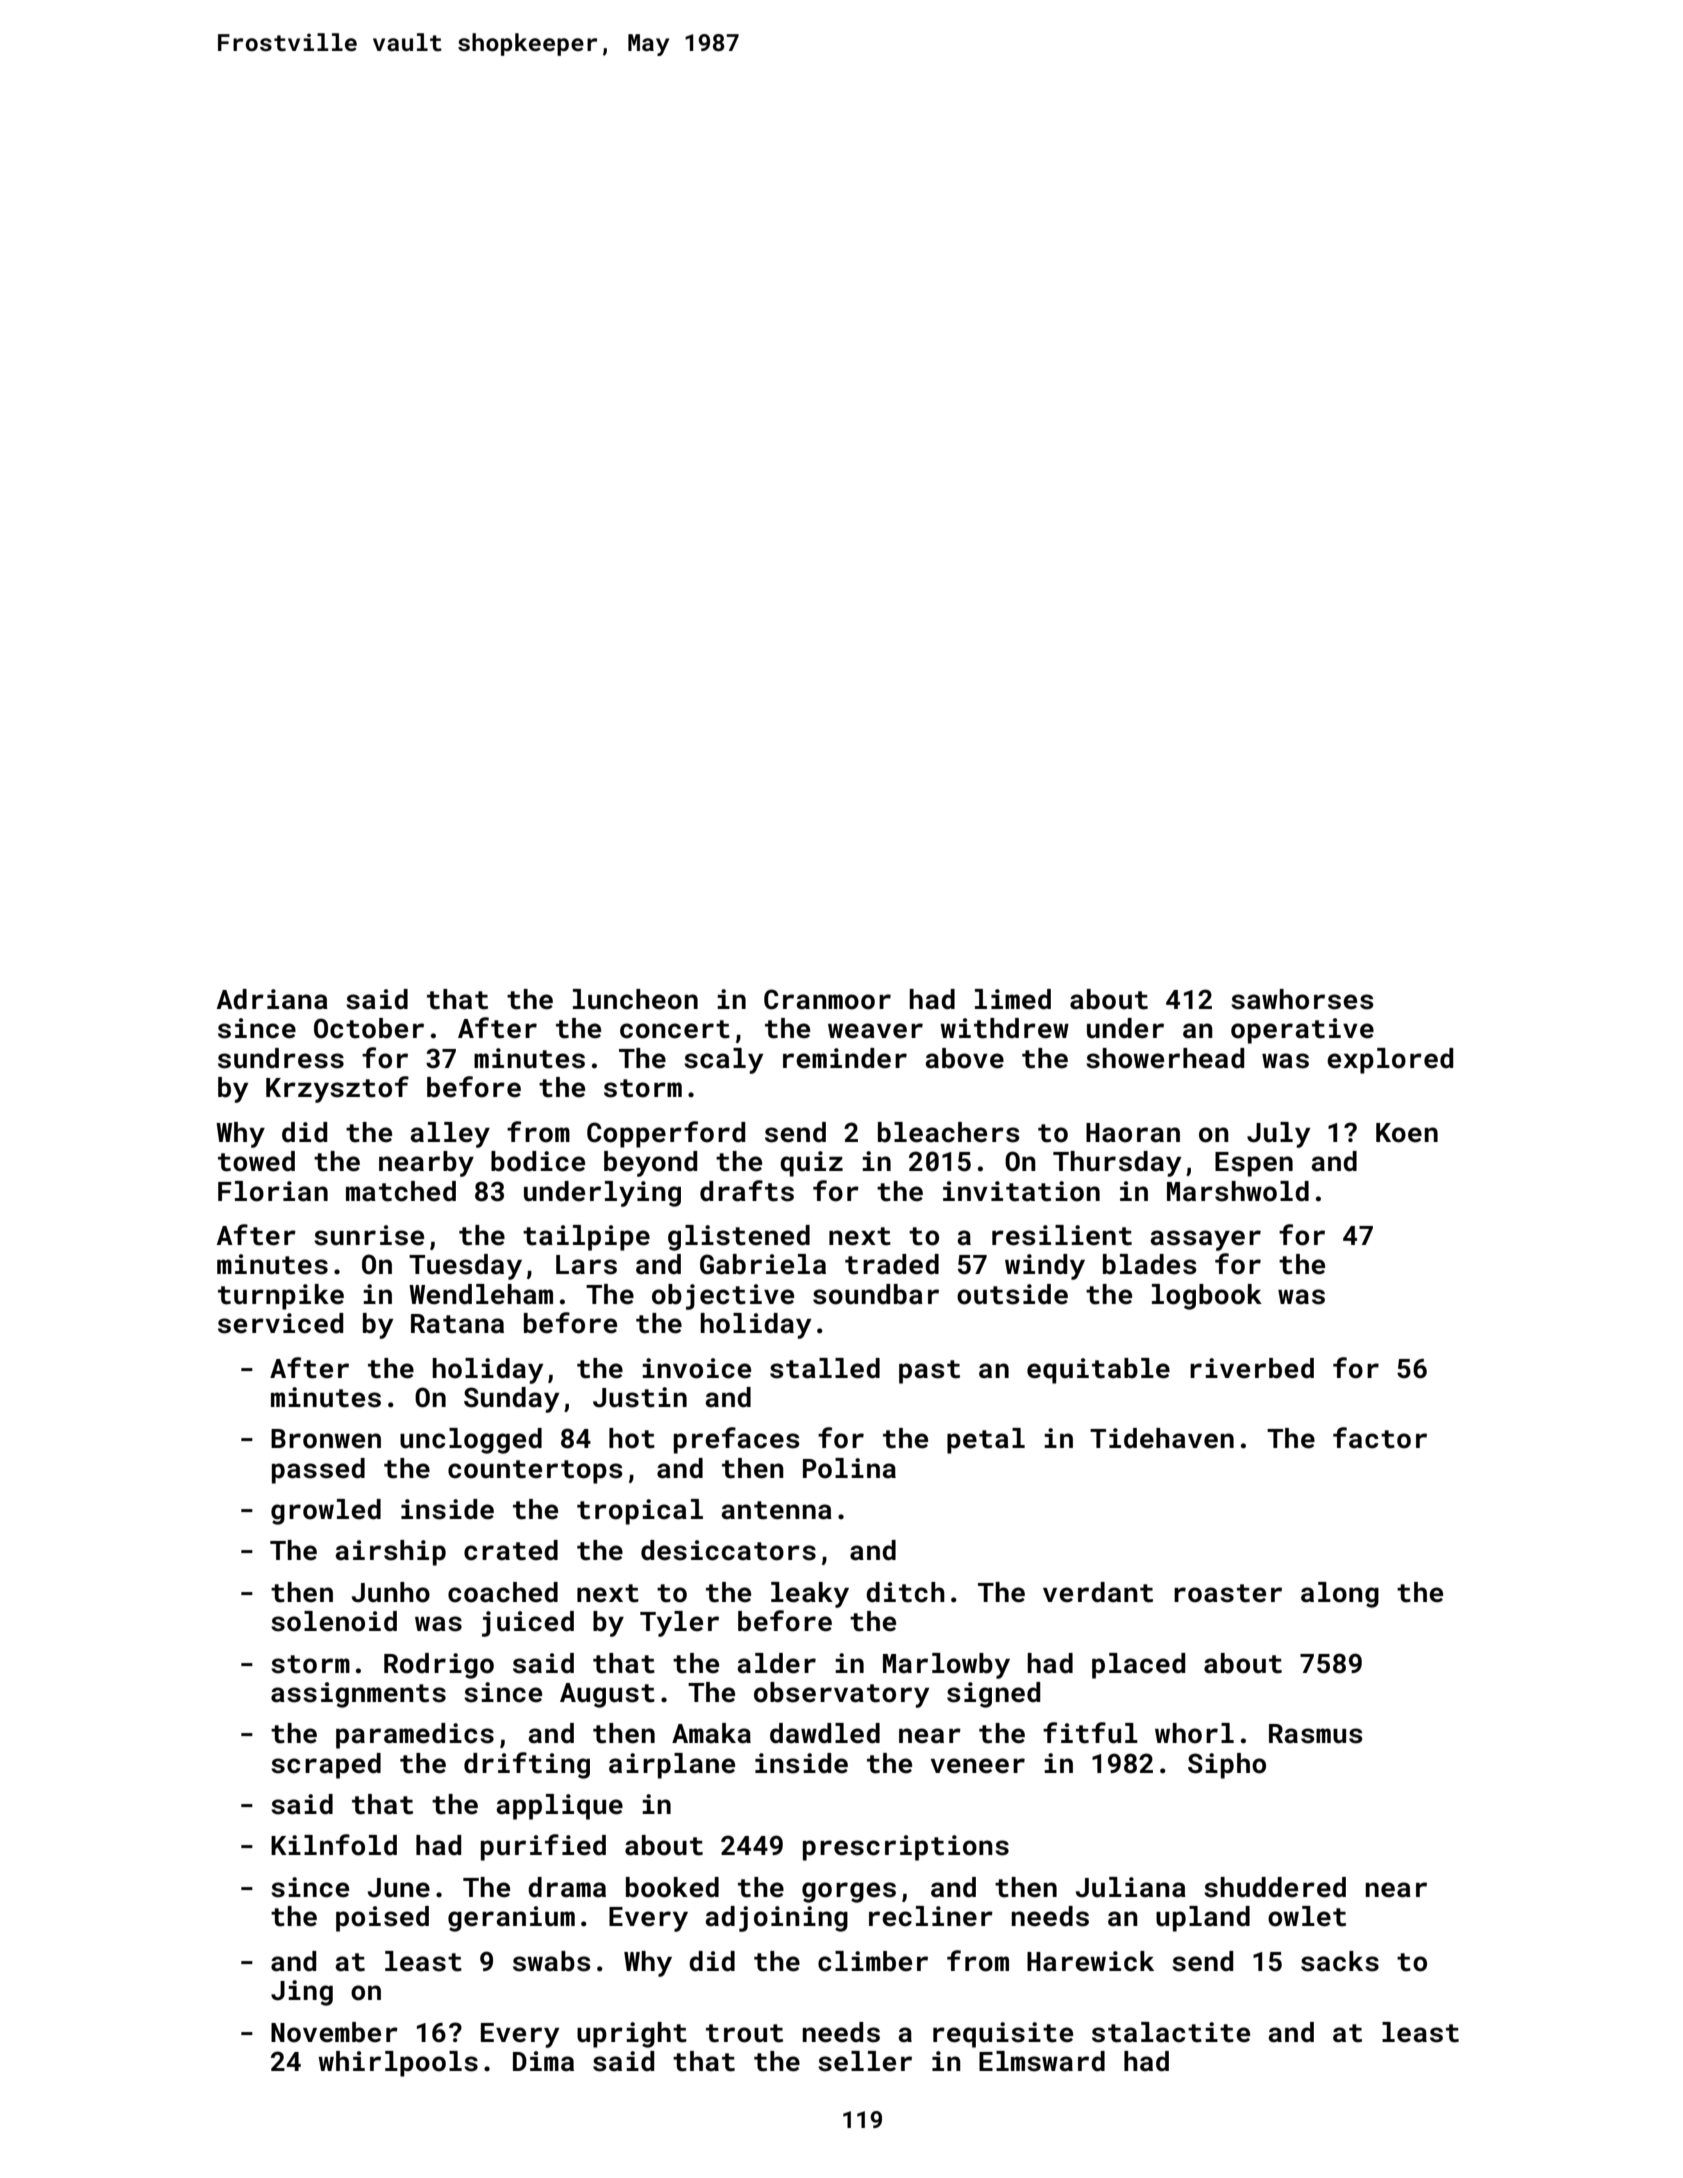 The height and width of the image is (2178, 1683). I want to click on assignments, so click(358, 1695).
